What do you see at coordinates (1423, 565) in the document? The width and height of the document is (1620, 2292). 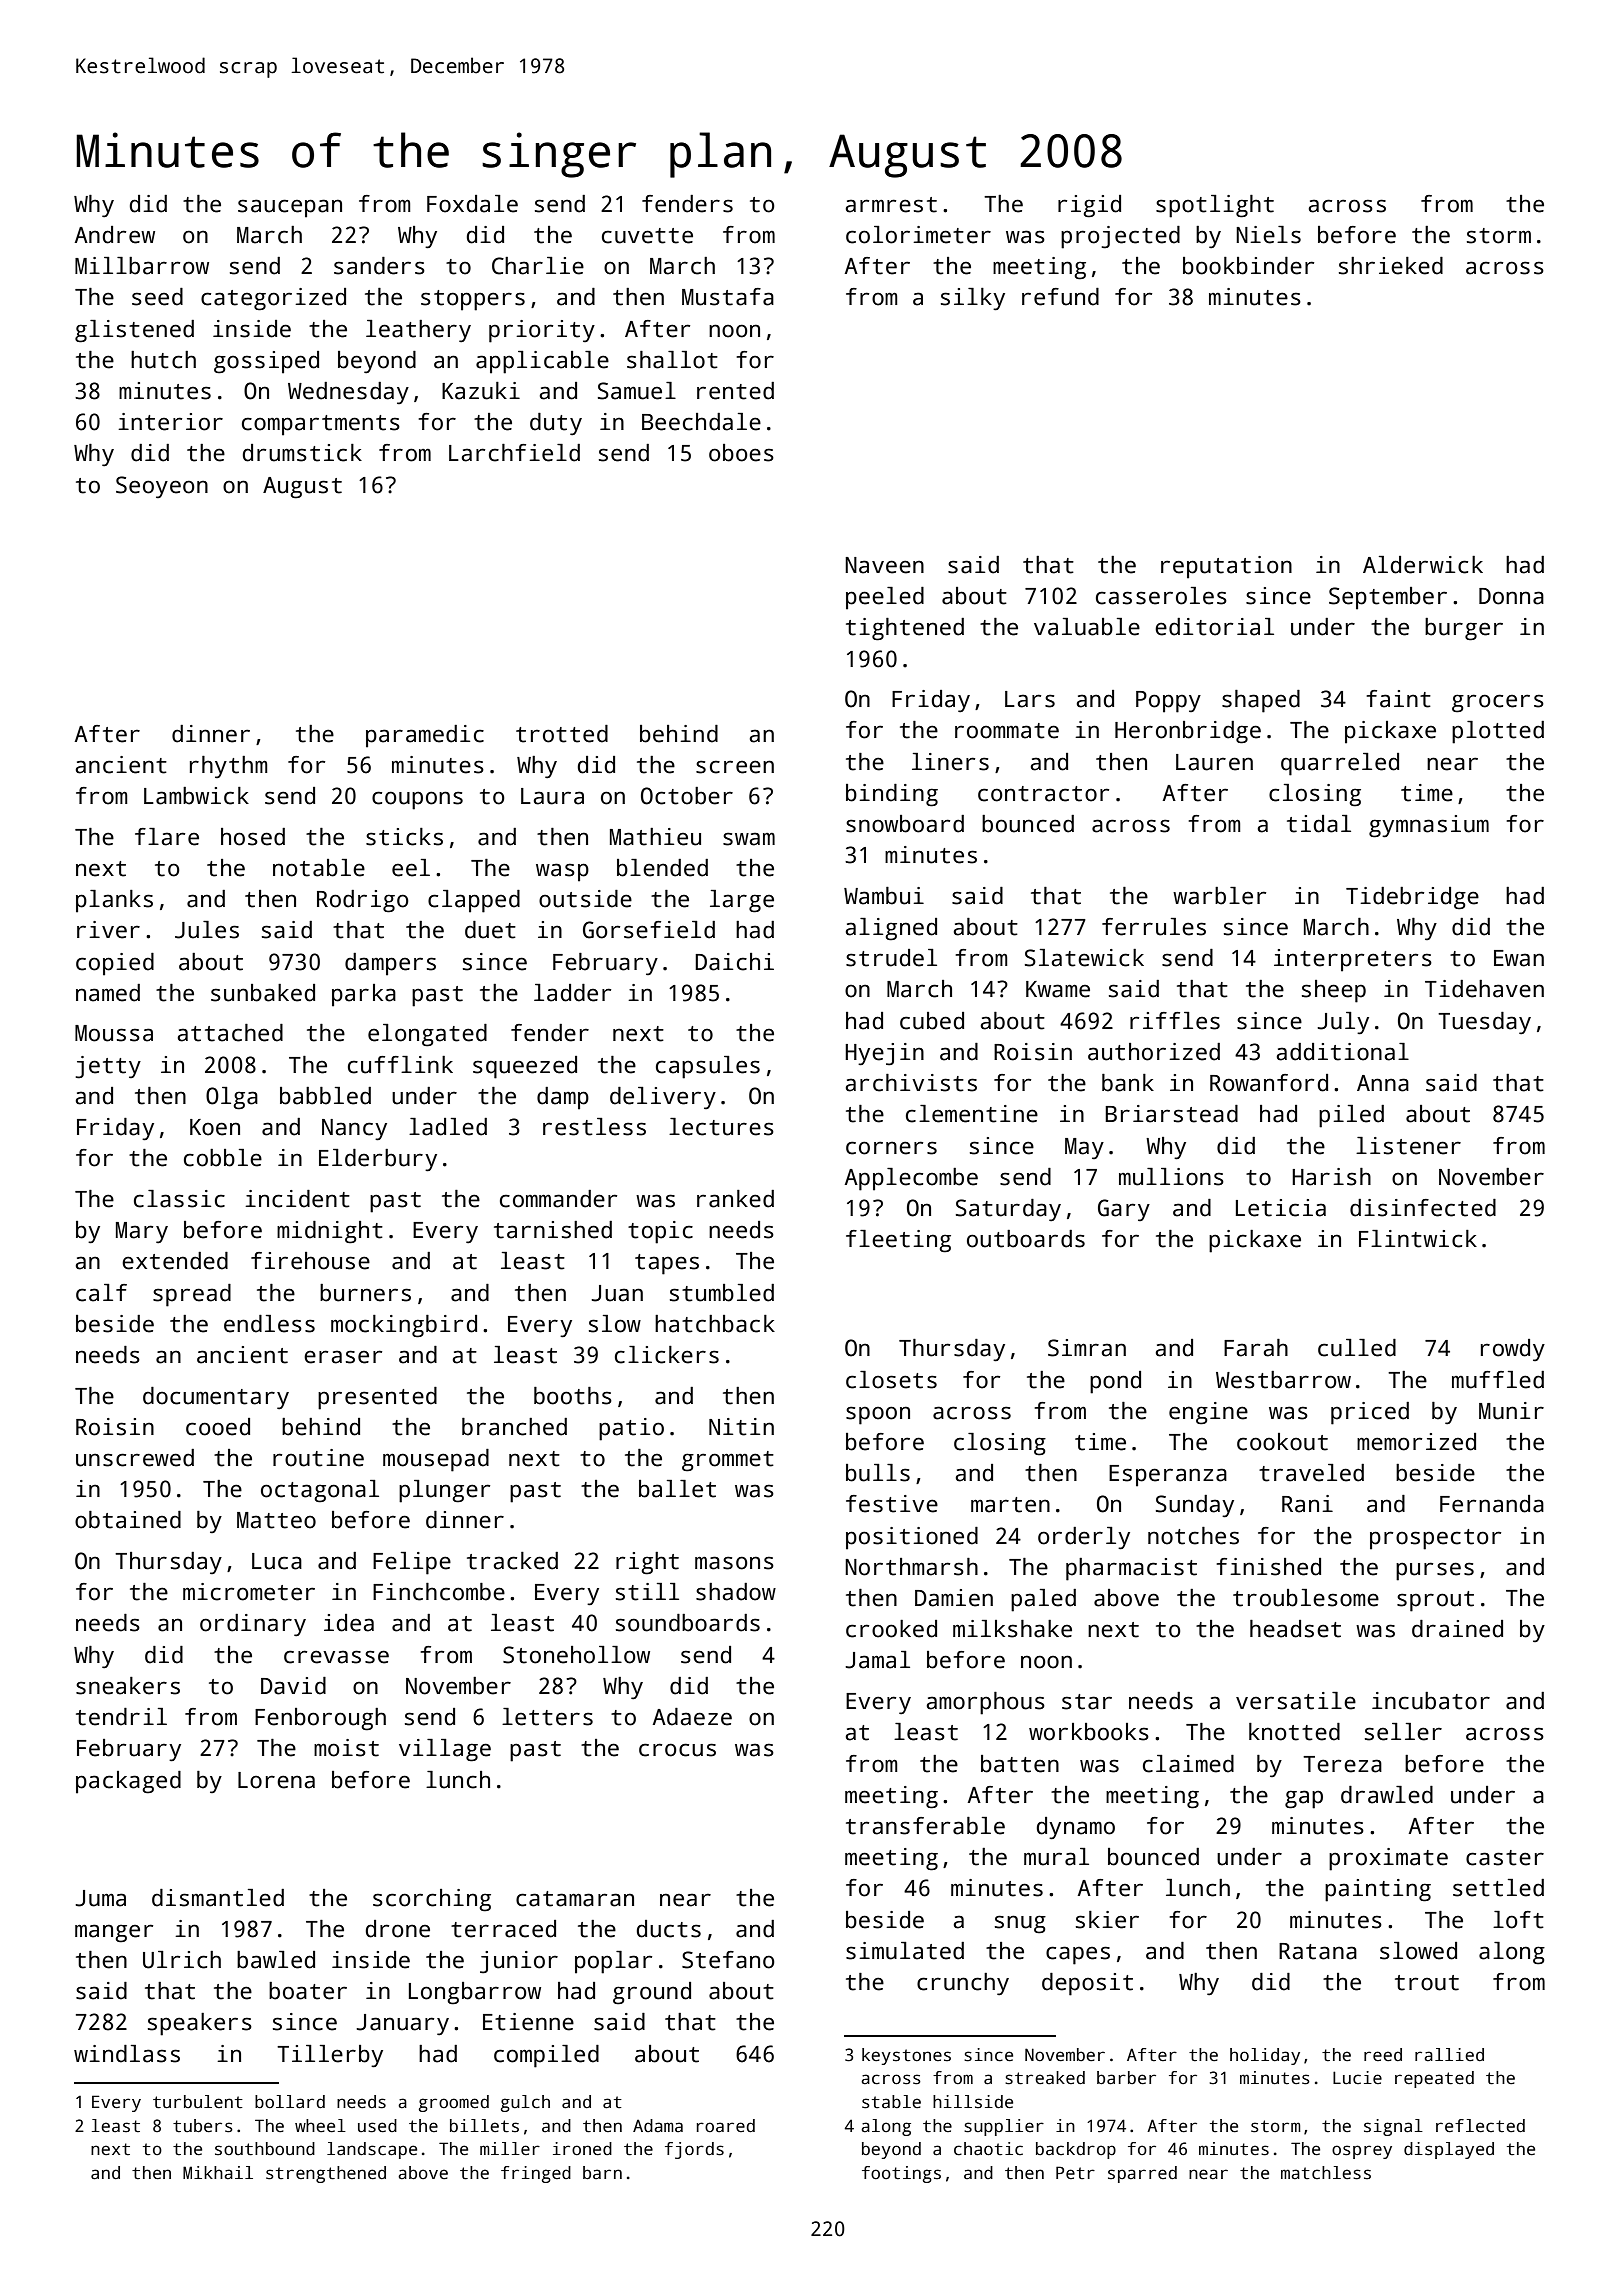 I see `Alderwick` at bounding box center [1423, 565].
